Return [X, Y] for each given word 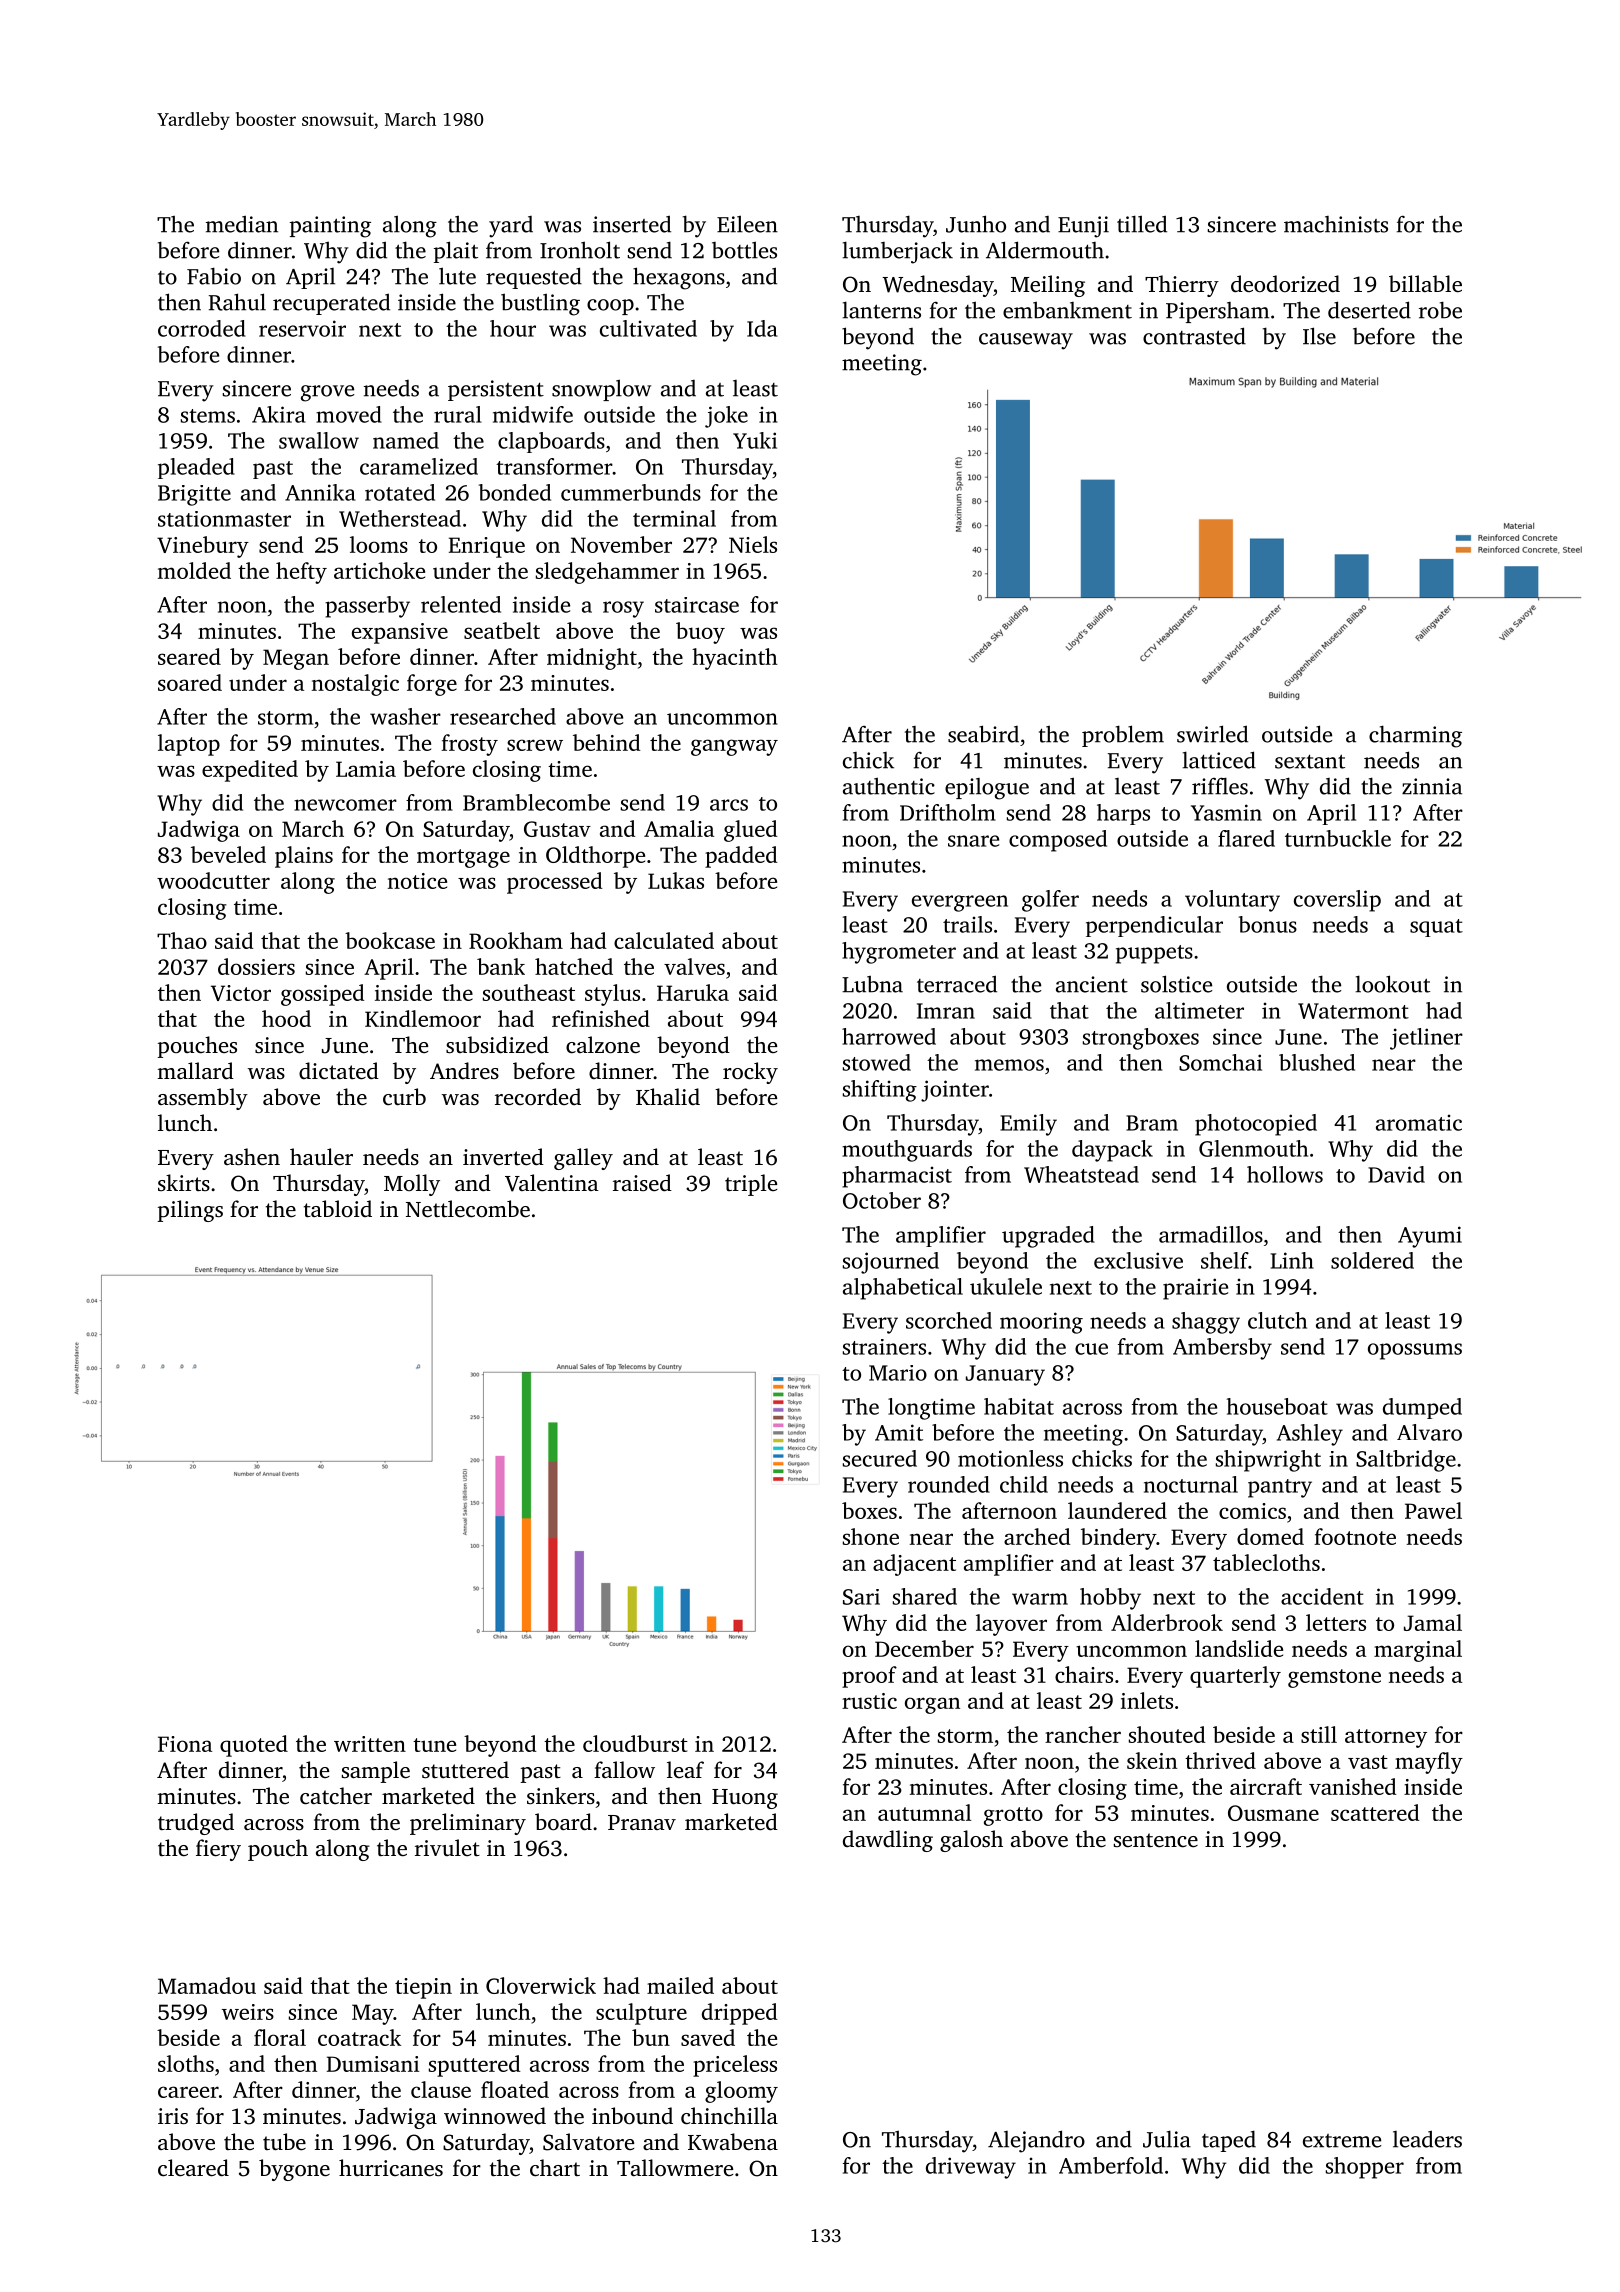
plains [304, 857]
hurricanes [391, 2168]
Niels [753, 544]
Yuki [755, 440]
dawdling [888, 1841]
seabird [983, 734]
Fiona [185, 1744]
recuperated [331, 304]
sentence [1156, 1840]
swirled [1212, 734]
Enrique [487, 547]
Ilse [1319, 336]
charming [1415, 736]
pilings [190, 1211]
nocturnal [1191, 1484]
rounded [949, 1484]
